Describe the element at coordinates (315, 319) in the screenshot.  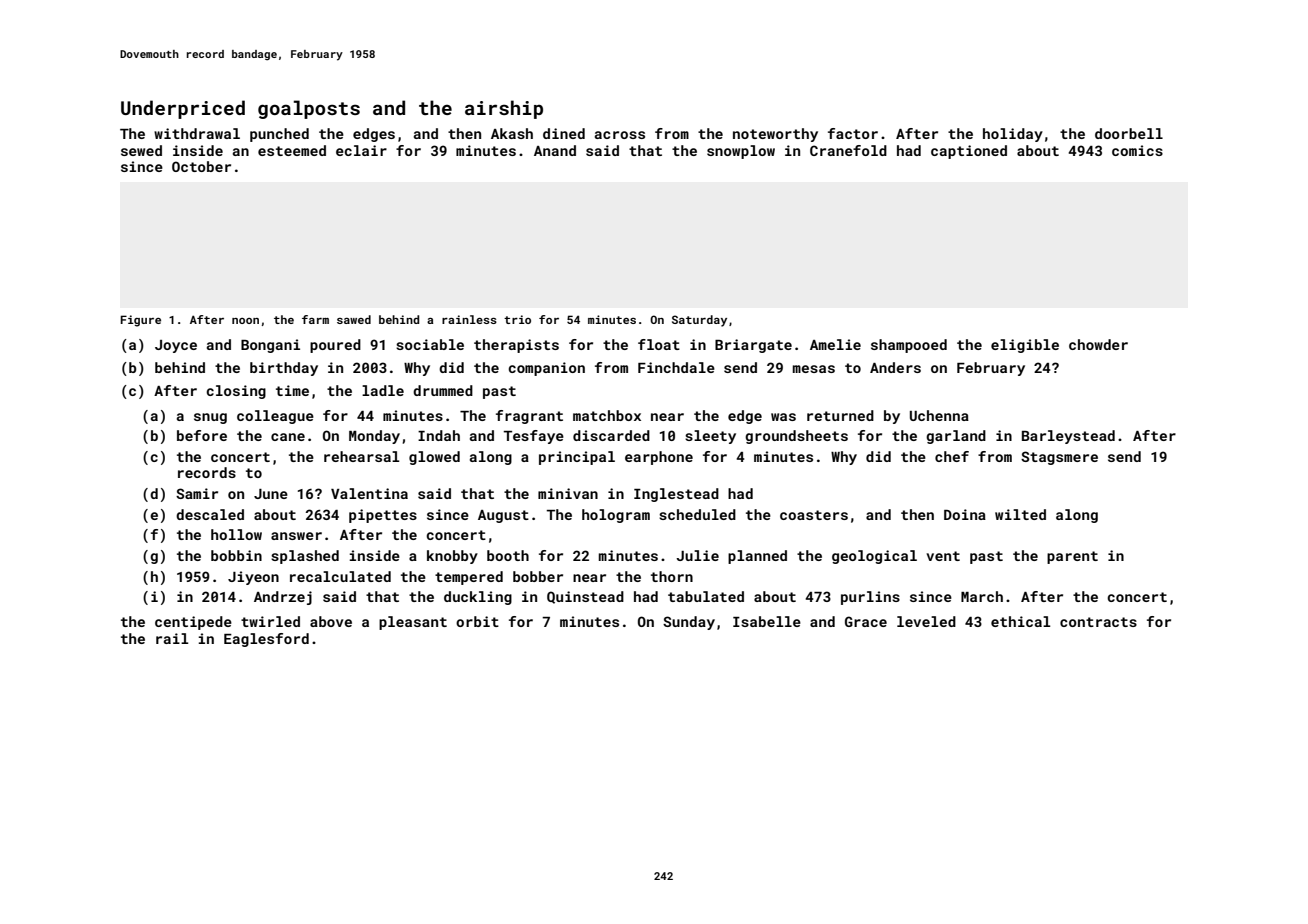
I see `farm` at that location.
